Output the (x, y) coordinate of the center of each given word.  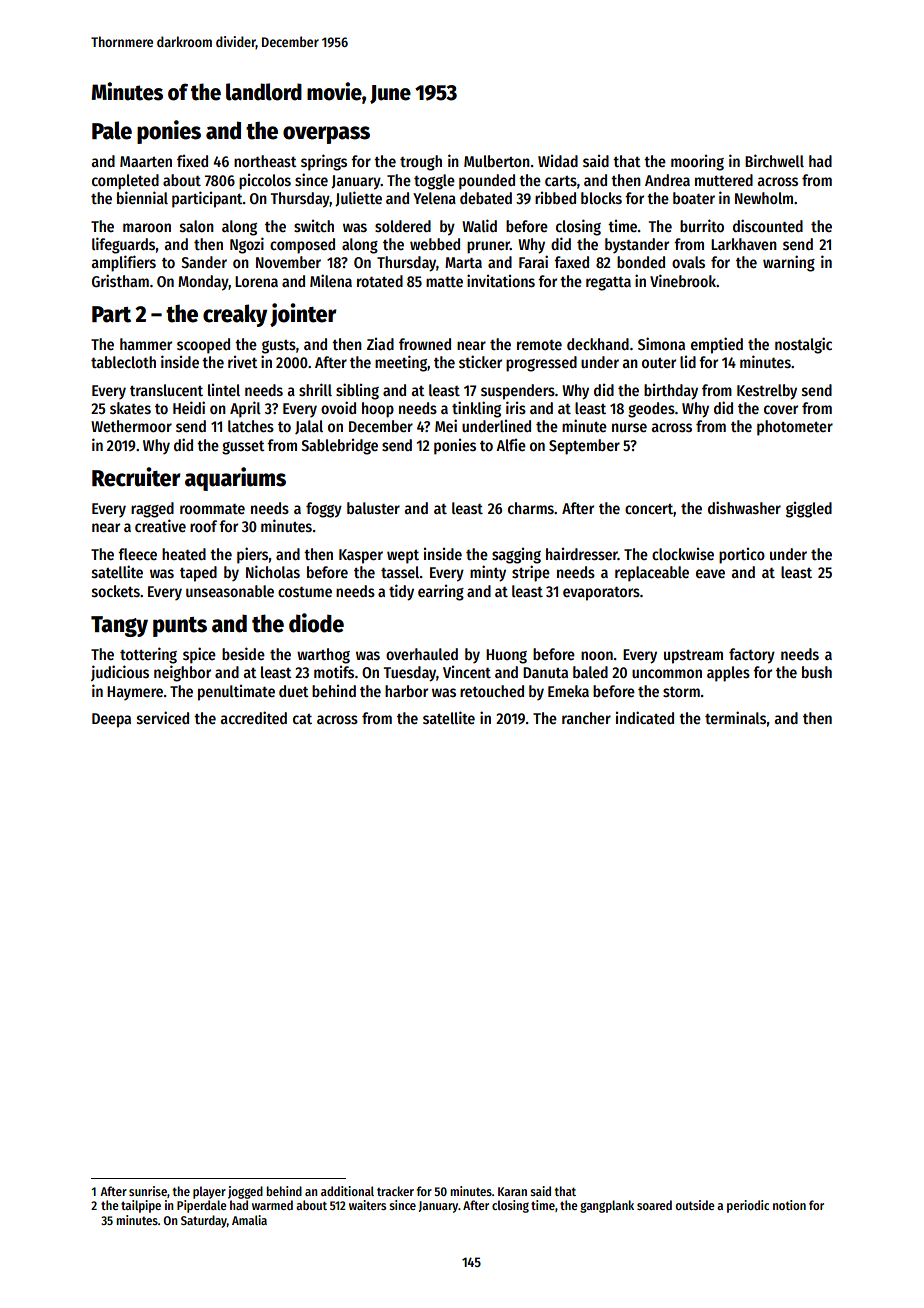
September (584, 447)
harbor (406, 691)
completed (125, 182)
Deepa (111, 720)
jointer (303, 315)
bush (817, 672)
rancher (586, 718)
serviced (163, 718)
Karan (512, 1191)
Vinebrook (683, 281)
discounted (768, 226)
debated (486, 198)
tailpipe (141, 1206)
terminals (735, 718)
